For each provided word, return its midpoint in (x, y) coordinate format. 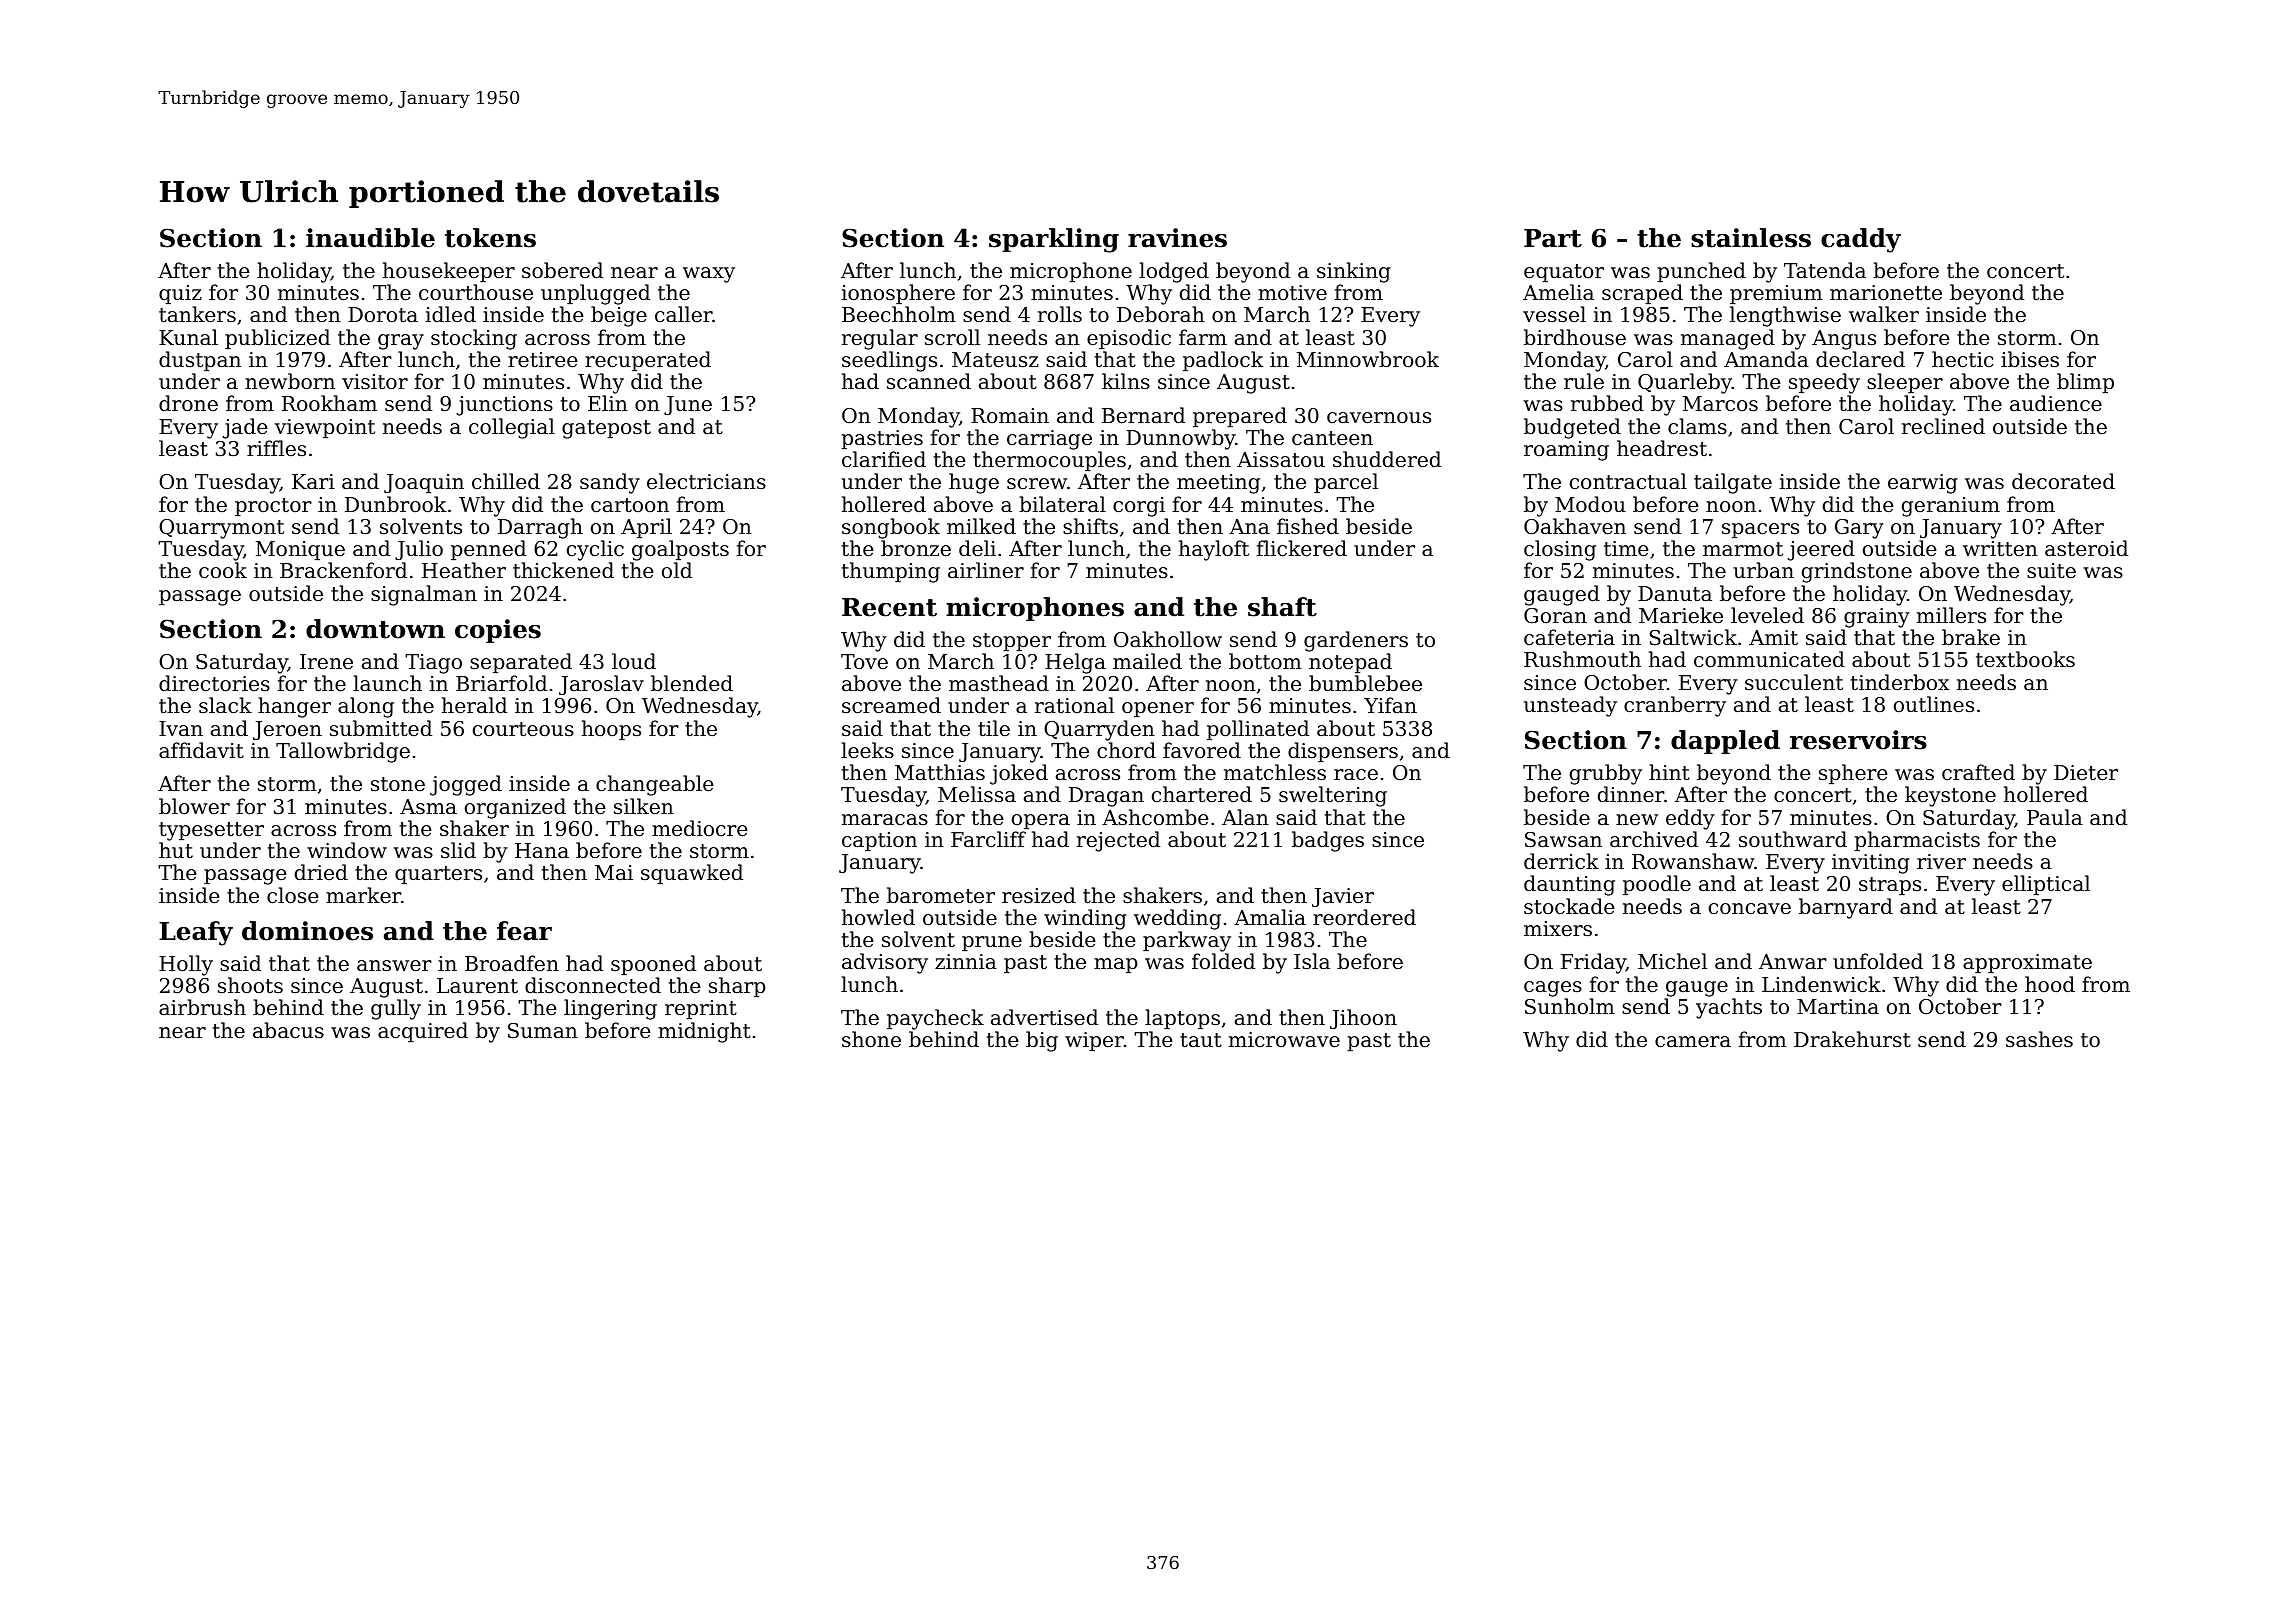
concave (1750, 909)
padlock (1223, 361)
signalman (424, 595)
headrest (1662, 448)
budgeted (1572, 428)
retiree (543, 360)
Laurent (477, 986)
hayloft (1214, 550)
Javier (1343, 897)
